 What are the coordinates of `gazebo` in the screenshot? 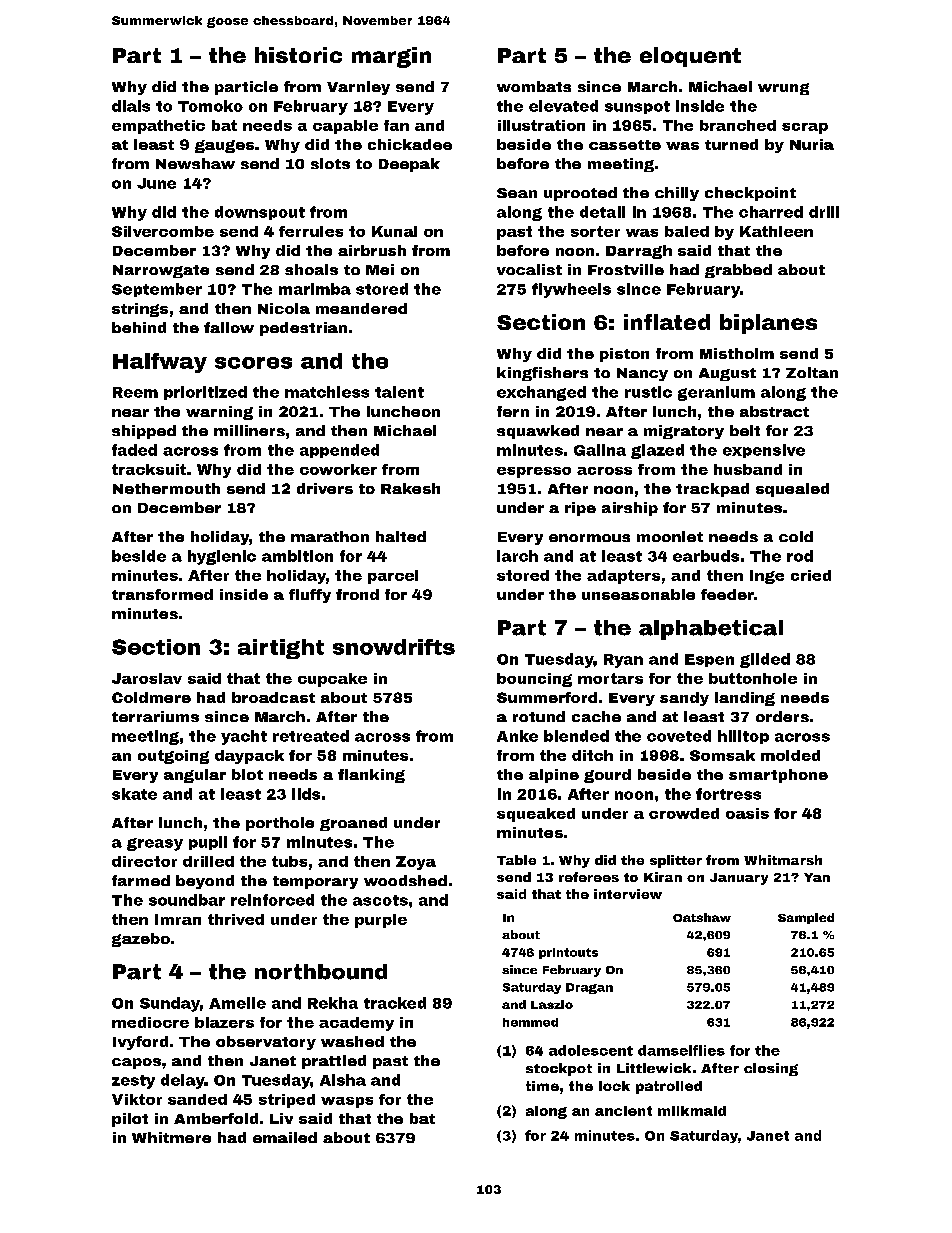 It's located at (141, 940).
